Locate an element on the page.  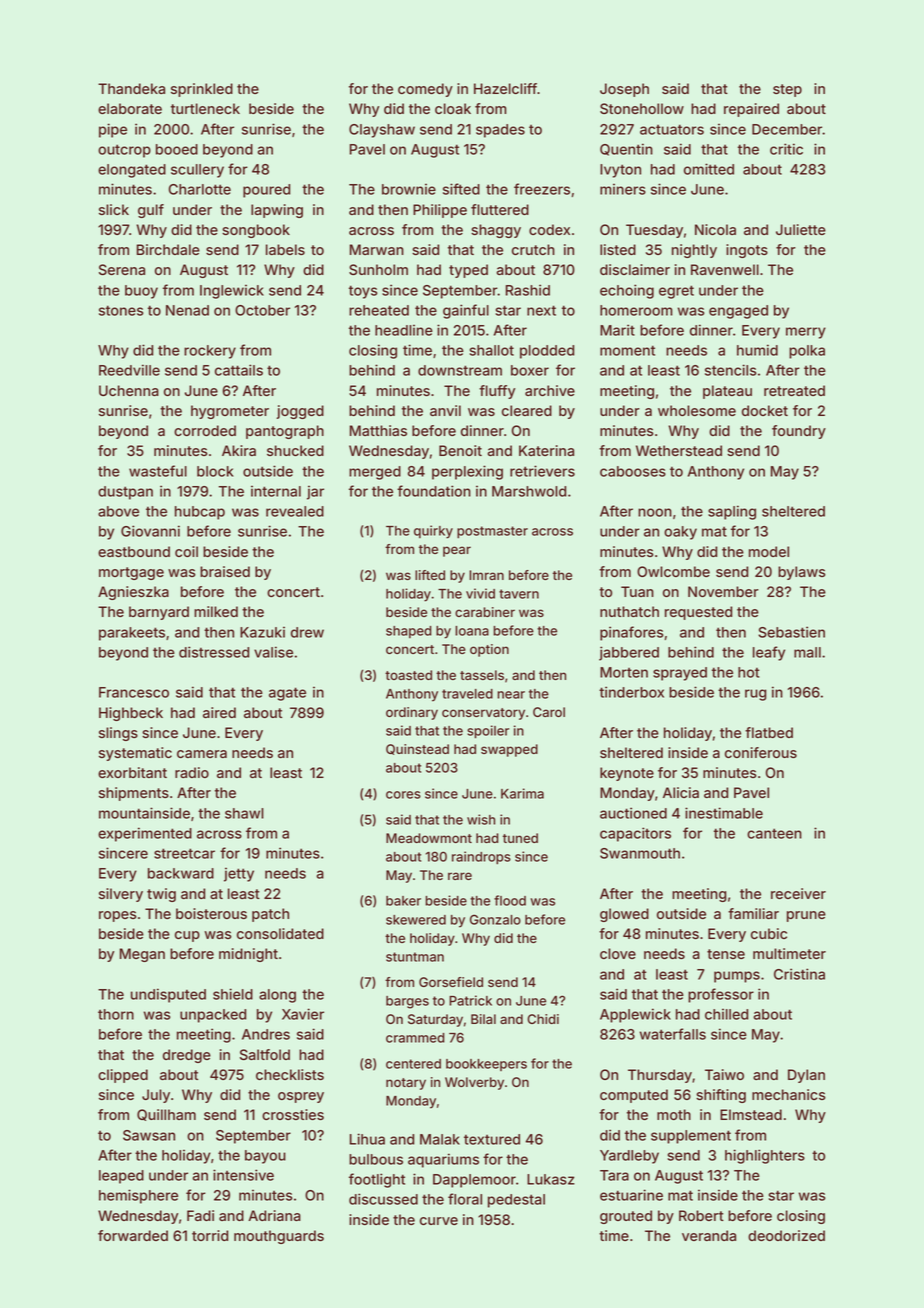
crossties is located at coordinates (293, 1114).
